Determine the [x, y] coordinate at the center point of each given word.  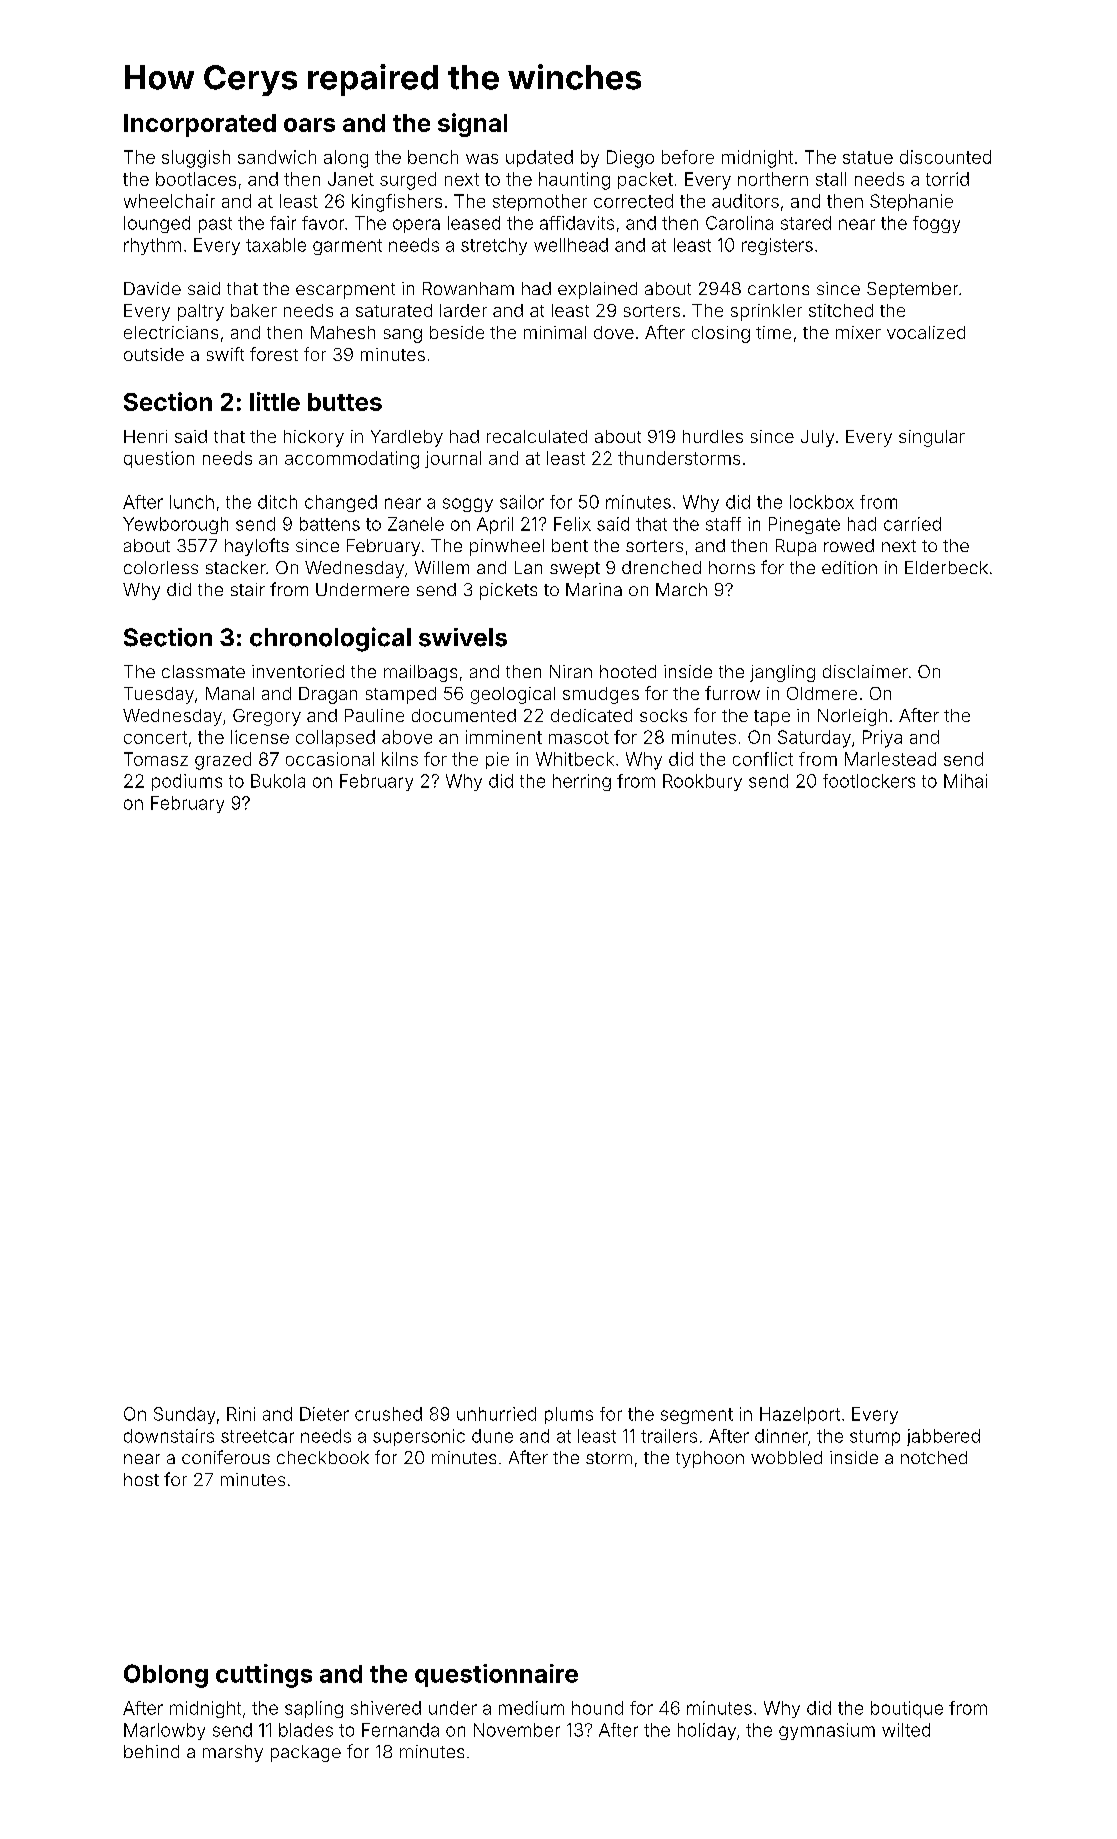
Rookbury [702, 782]
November [517, 1730]
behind [151, 1751]
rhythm [152, 246]
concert [155, 737]
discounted [945, 157]
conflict [763, 759]
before [688, 157]
